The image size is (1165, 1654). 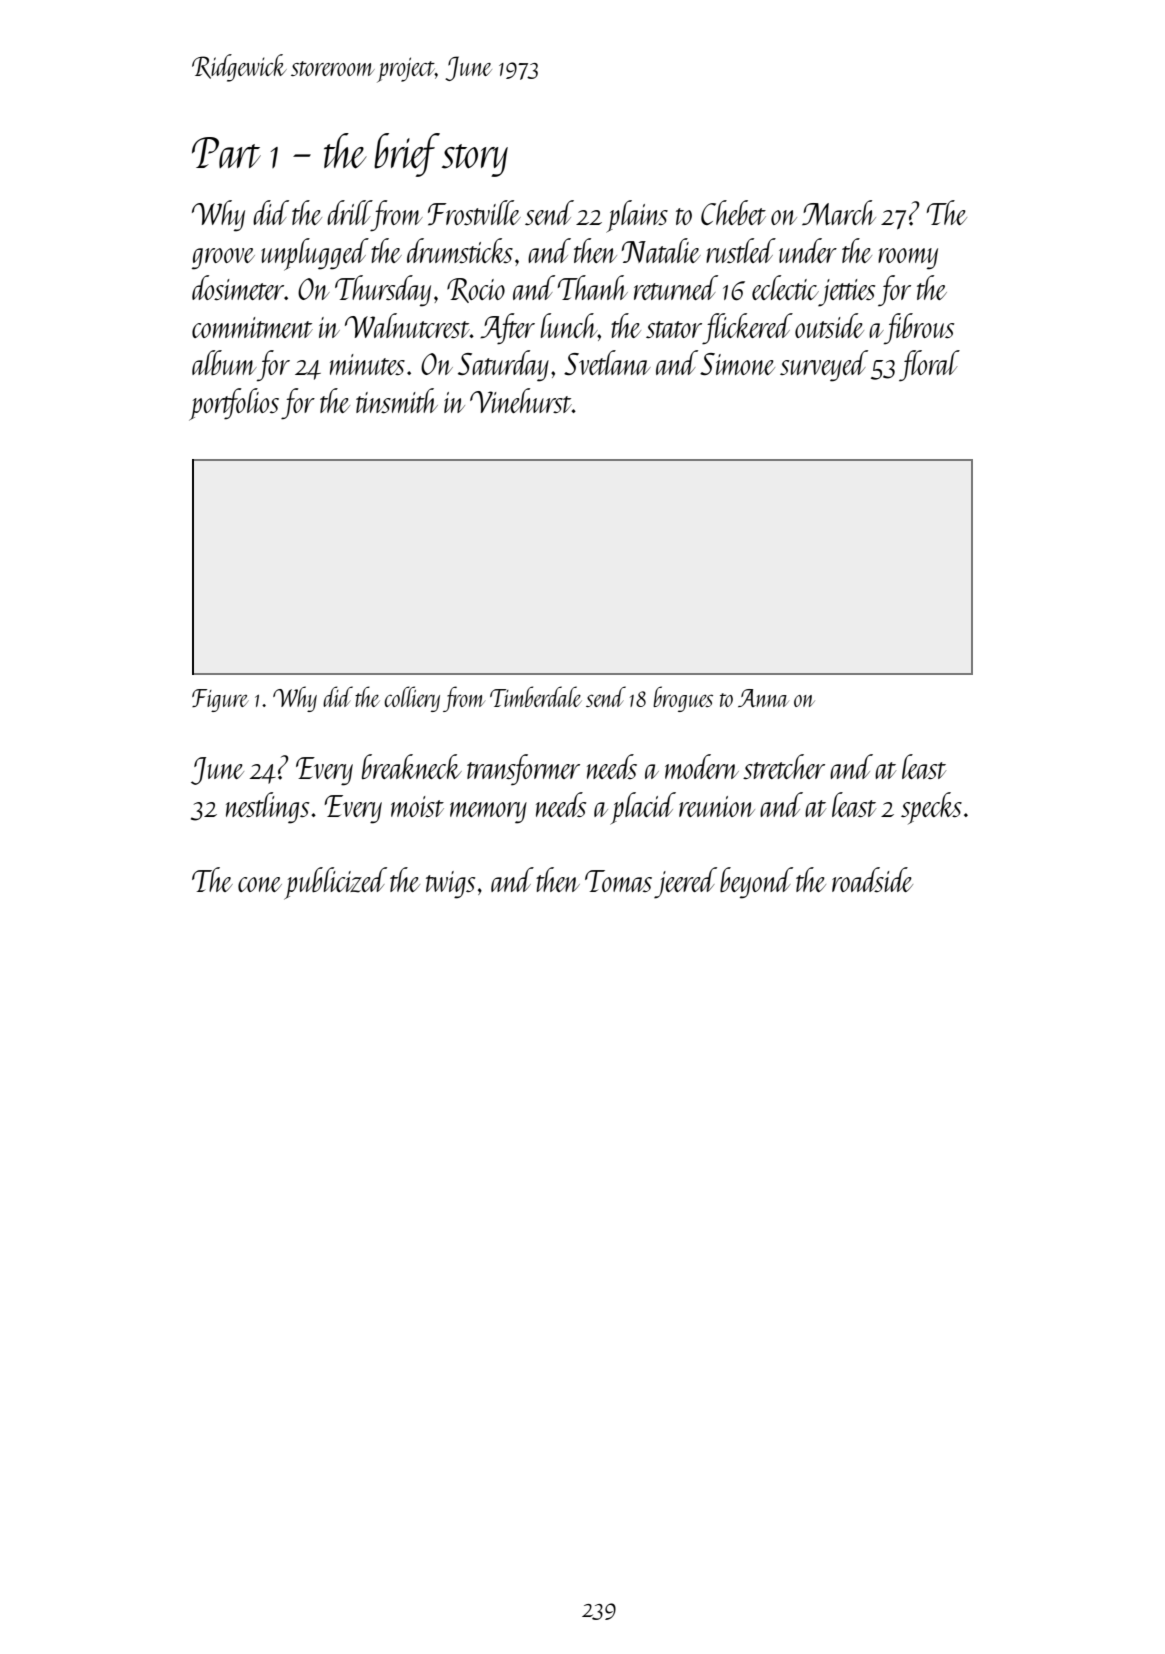 I want to click on Part, so click(x=226, y=152).
